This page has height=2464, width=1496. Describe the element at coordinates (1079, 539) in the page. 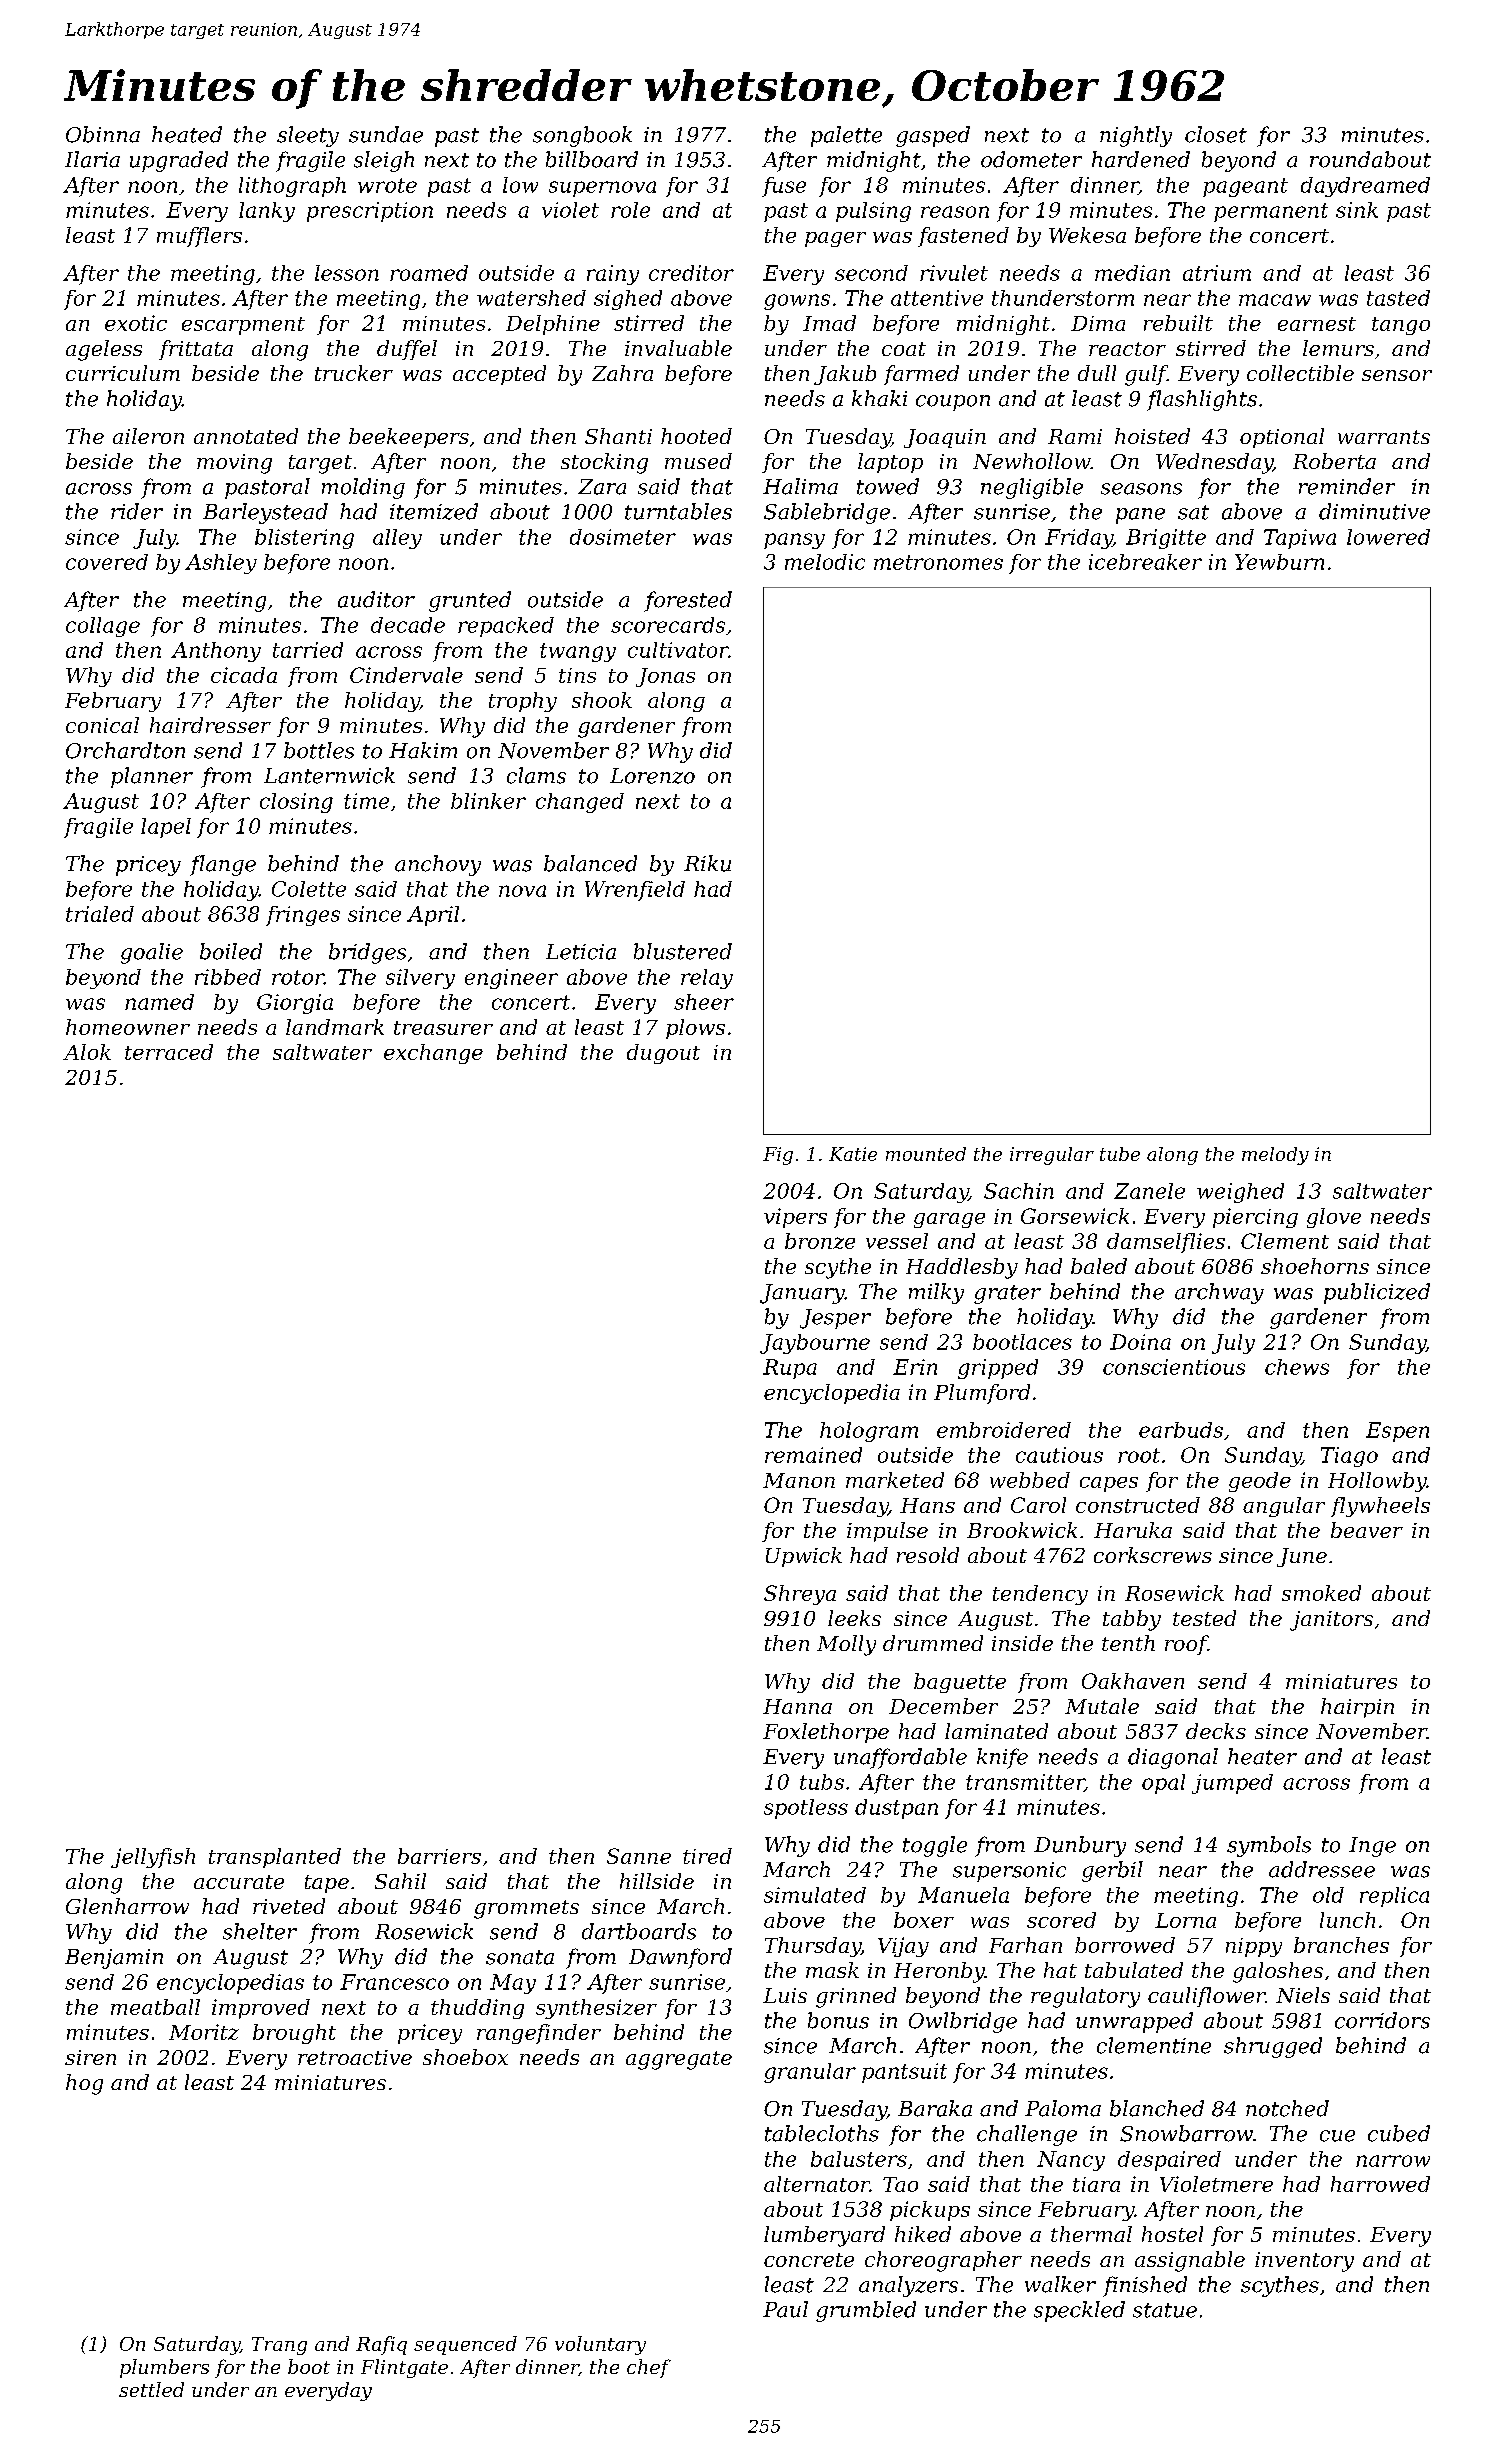

I see `Friday` at that location.
